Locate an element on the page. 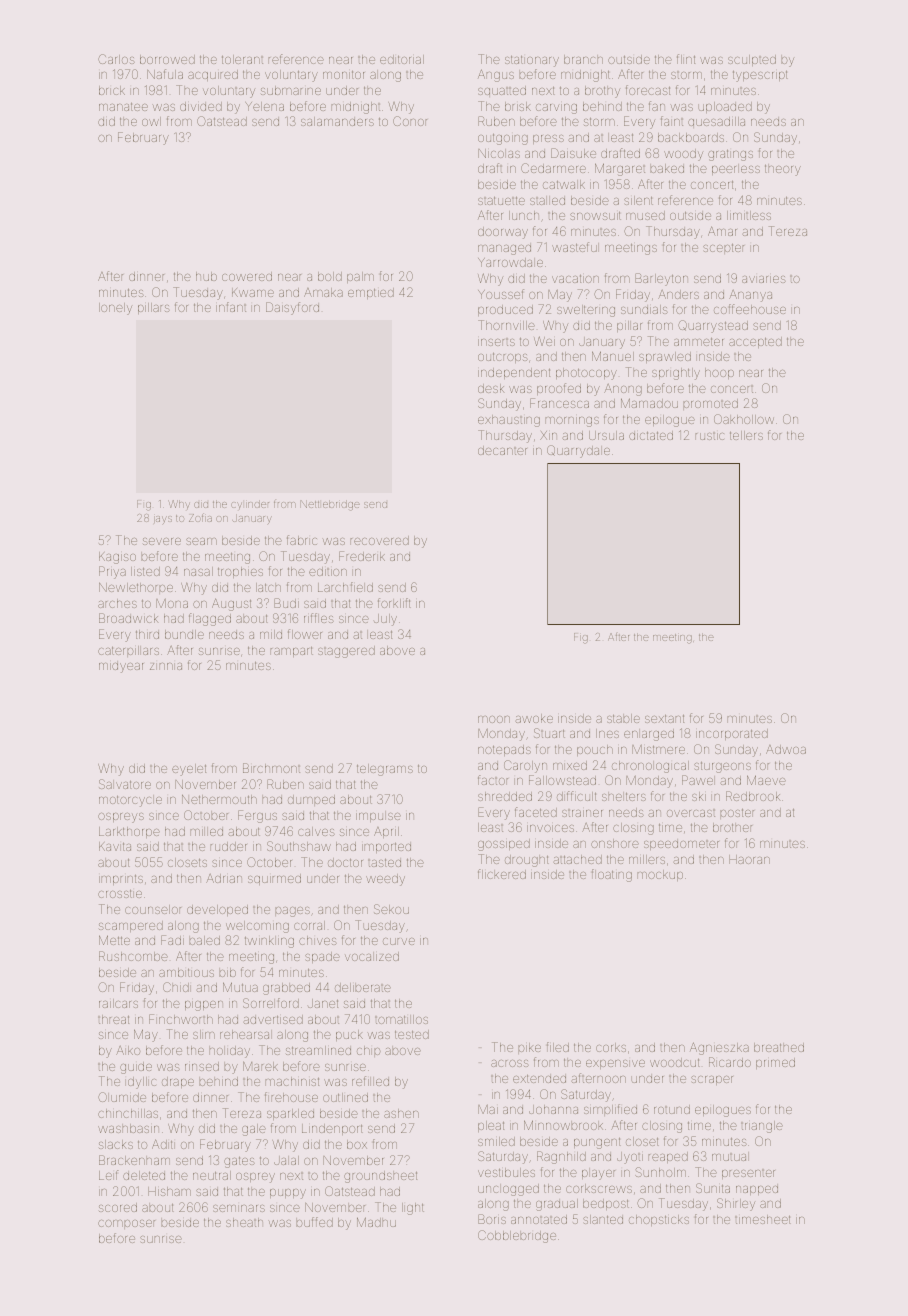 This image has height=1316, width=908. Nettlebridge is located at coordinates (330, 505).
